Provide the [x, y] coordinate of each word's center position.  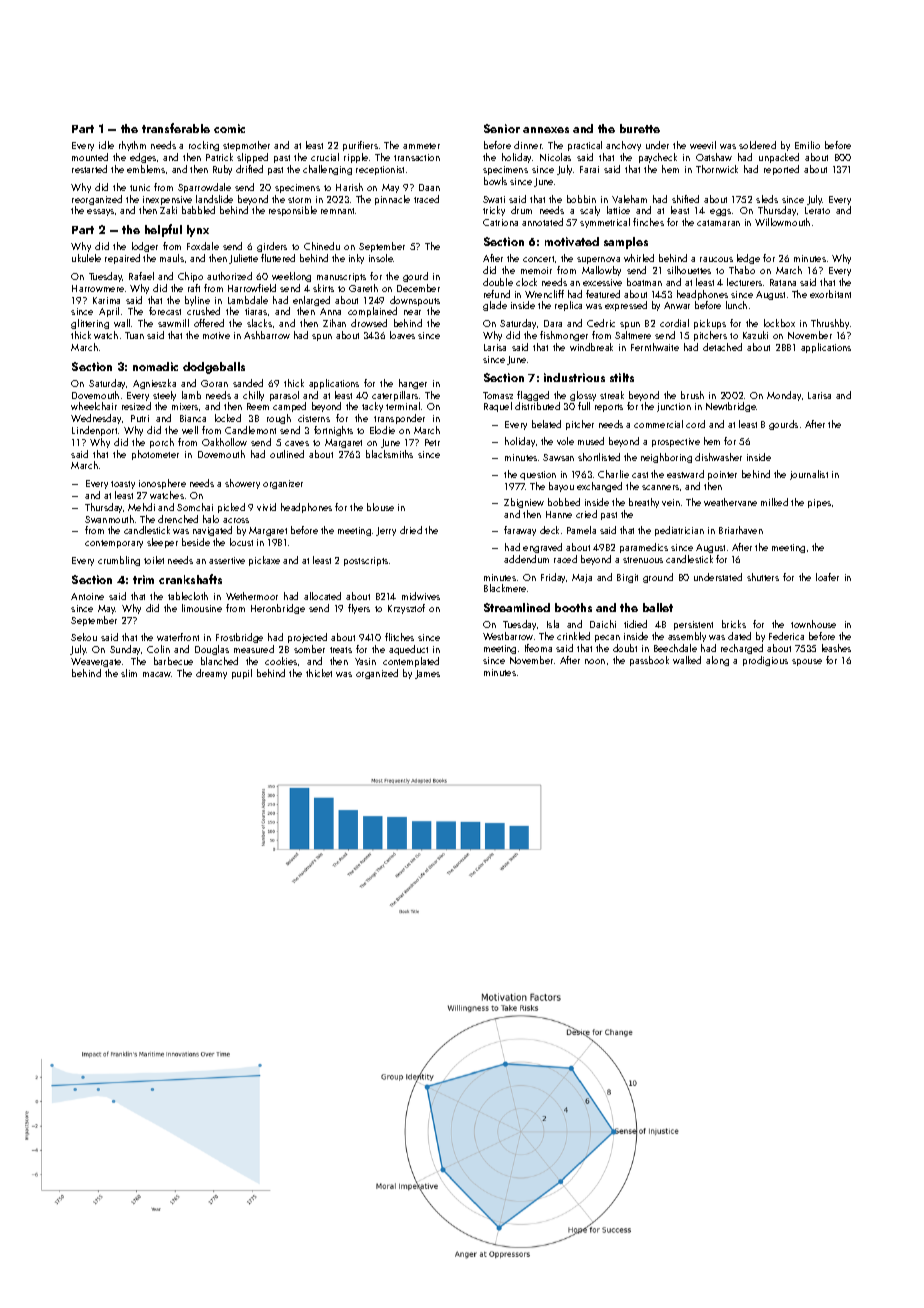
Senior [502, 128]
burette [640, 128]
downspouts [415, 301]
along [717, 661]
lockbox [779, 323]
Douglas [212, 650]
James [427, 674]
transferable [176, 128]
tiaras [256, 311]
